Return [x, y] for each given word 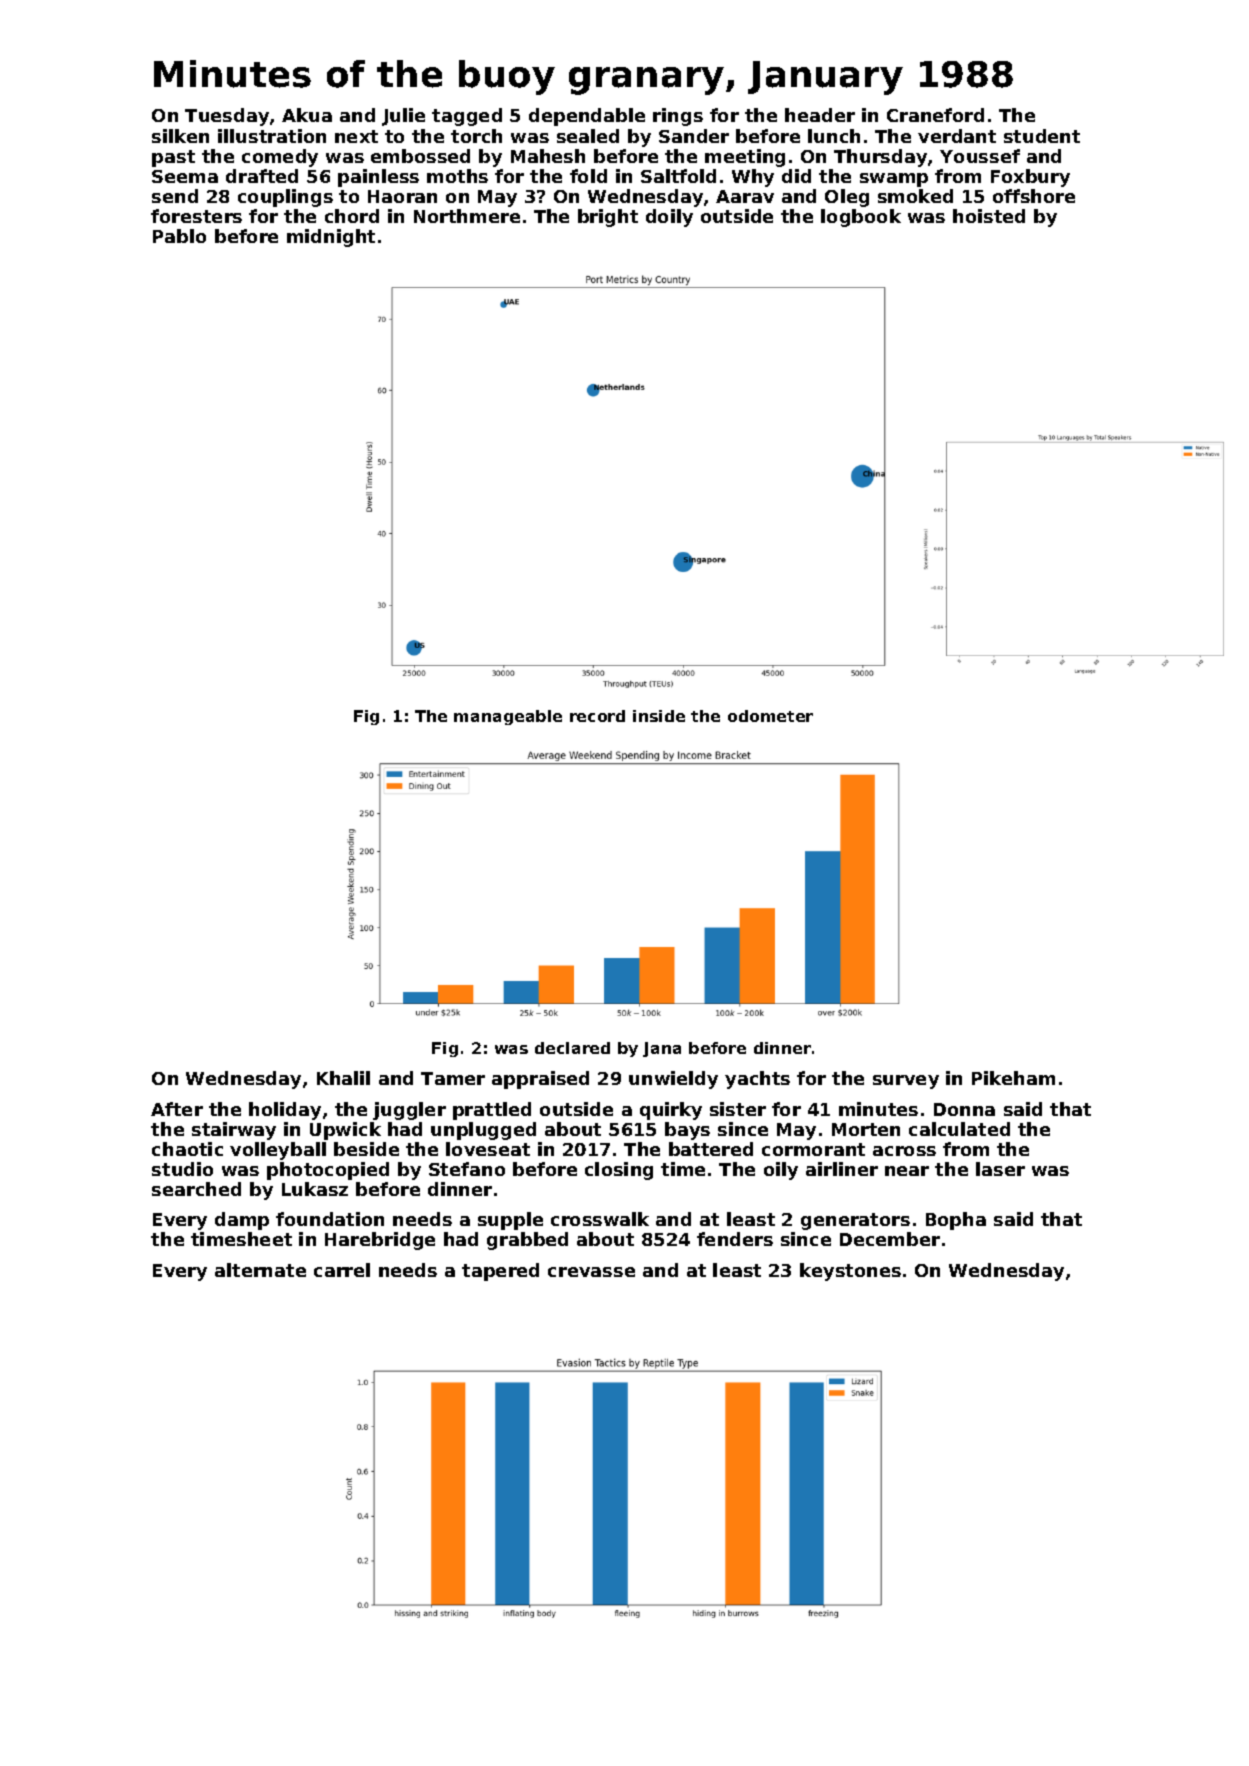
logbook [861, 218]
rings [678, 117]
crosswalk [600, 1219]
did [796, 176]
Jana [662, 1049]
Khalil [343, 1078]
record [597, 716]
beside [366, 1149]
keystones [850, 1272]
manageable [508, 717]
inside [659, 716]
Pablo [179, 236]
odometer [770, 716]
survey [906, 1082]
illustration [272, 136]
